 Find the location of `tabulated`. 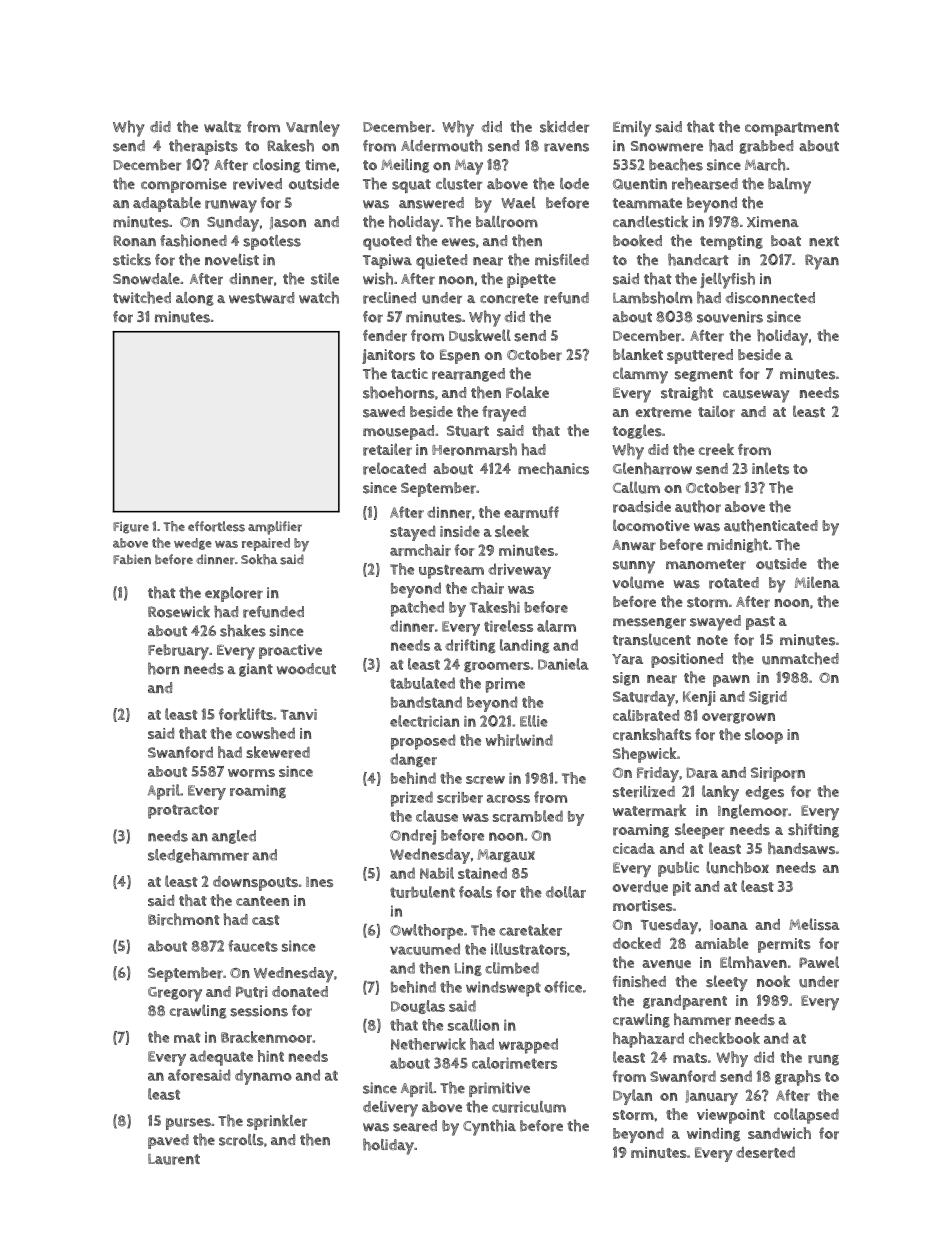

tabulated is located at coordinates (422, 683).
